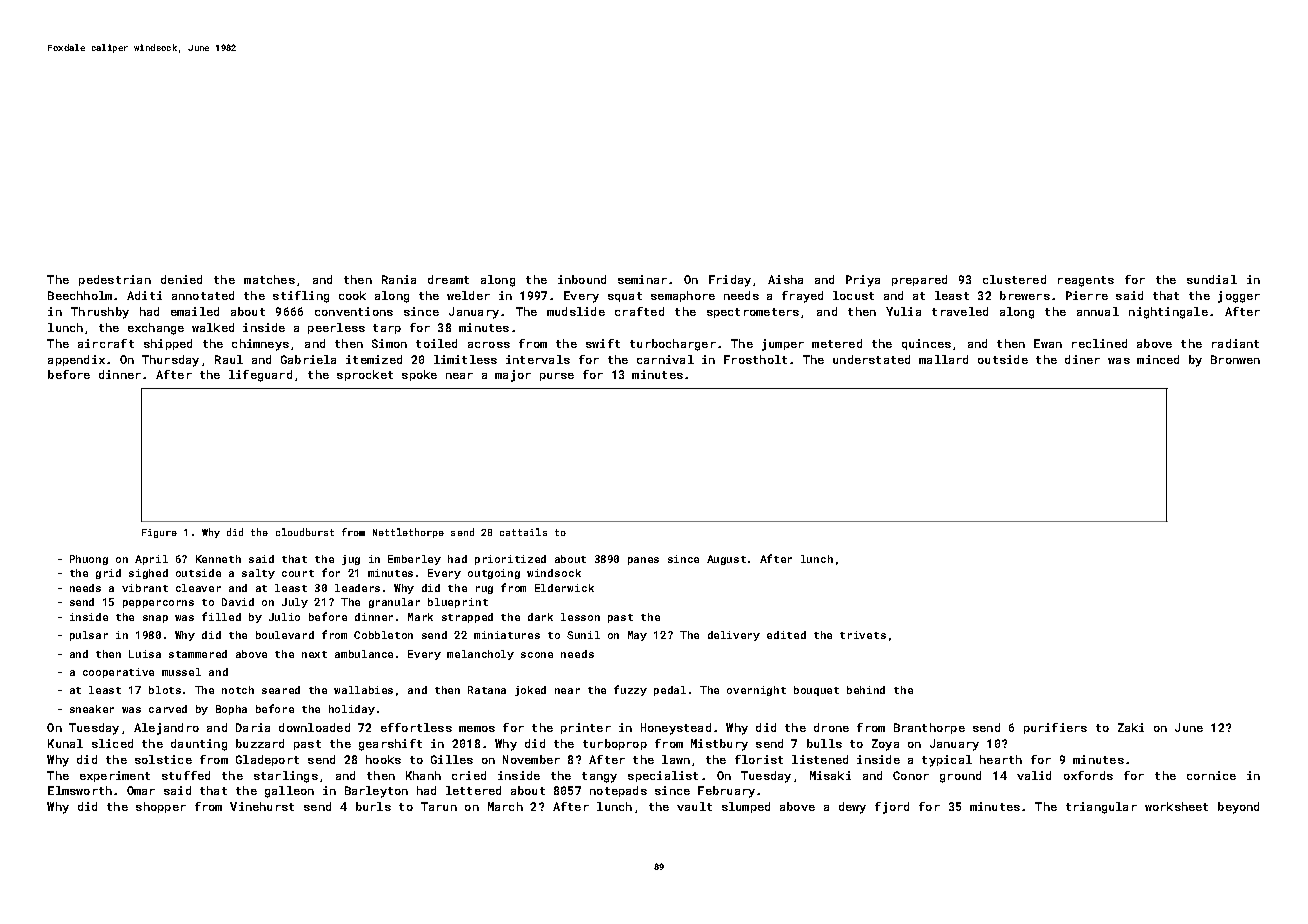 Image resolution: width=1308 pixels, height=924 pixels. What do you see at coordinates (1082, 359) in the screenshot?
I see `diner` at bounding box center [1082, 359].
